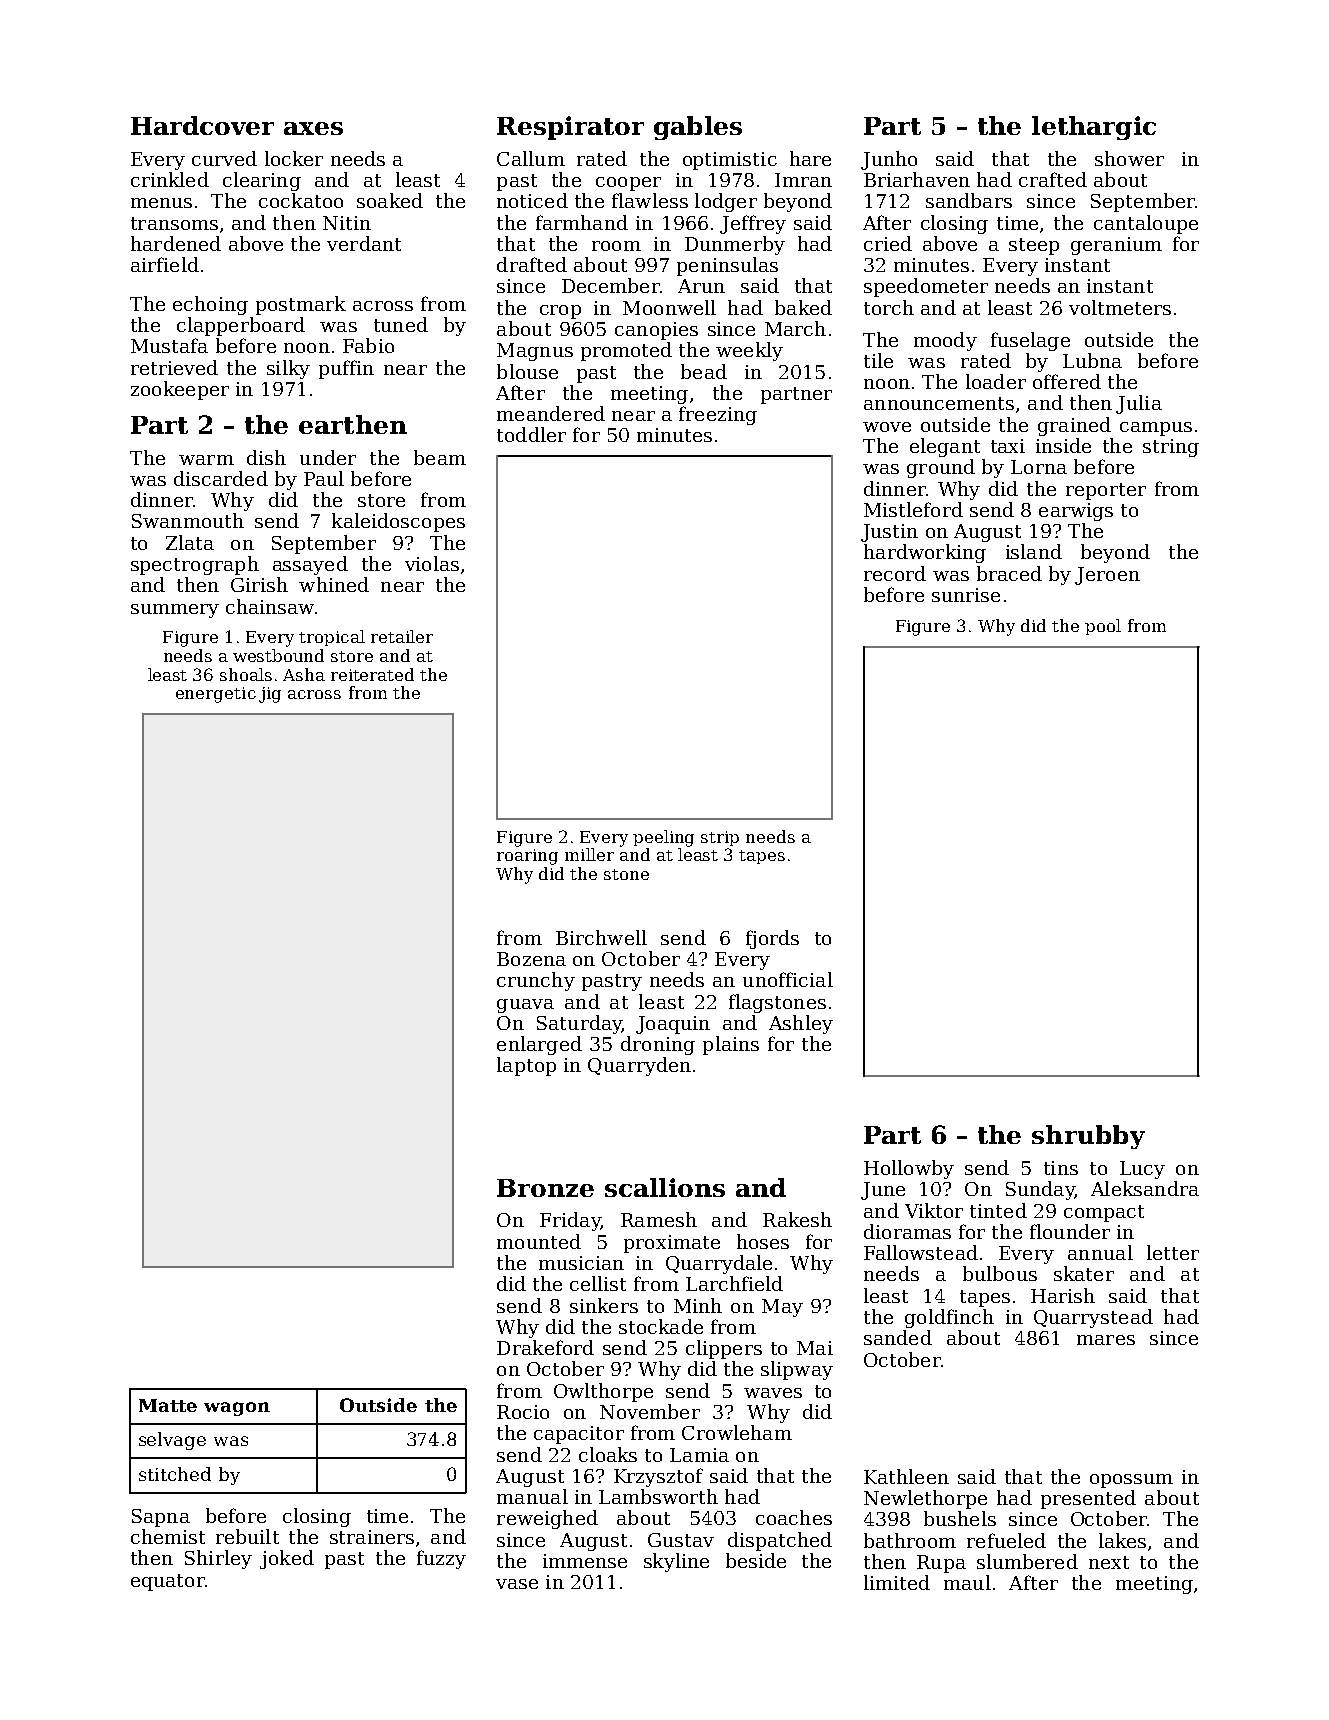 The height and width of the image is (1720, 1329). What do you see at coordinates (532, 200) in the image?
I see `noticed` at bounding box center [532, 200].
